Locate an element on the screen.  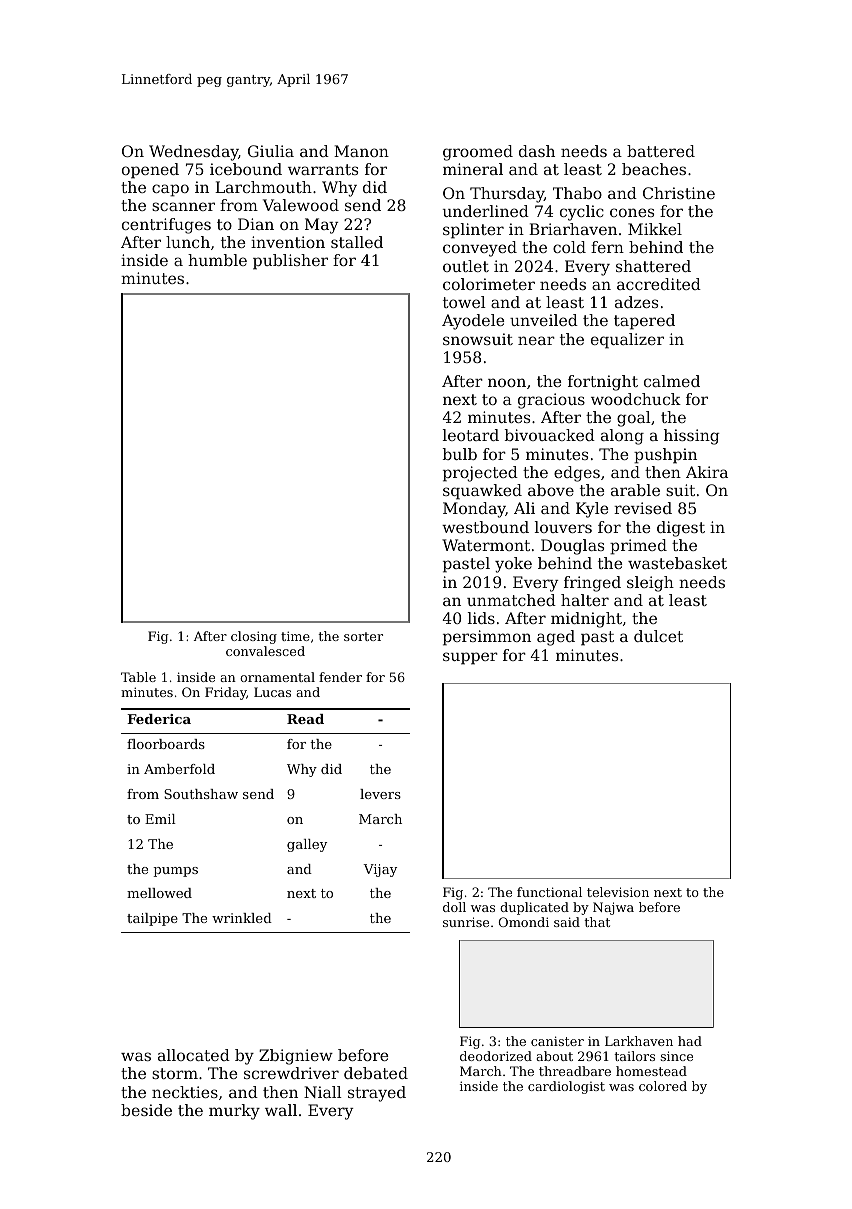
battered is located at coordinates (661, 151).
